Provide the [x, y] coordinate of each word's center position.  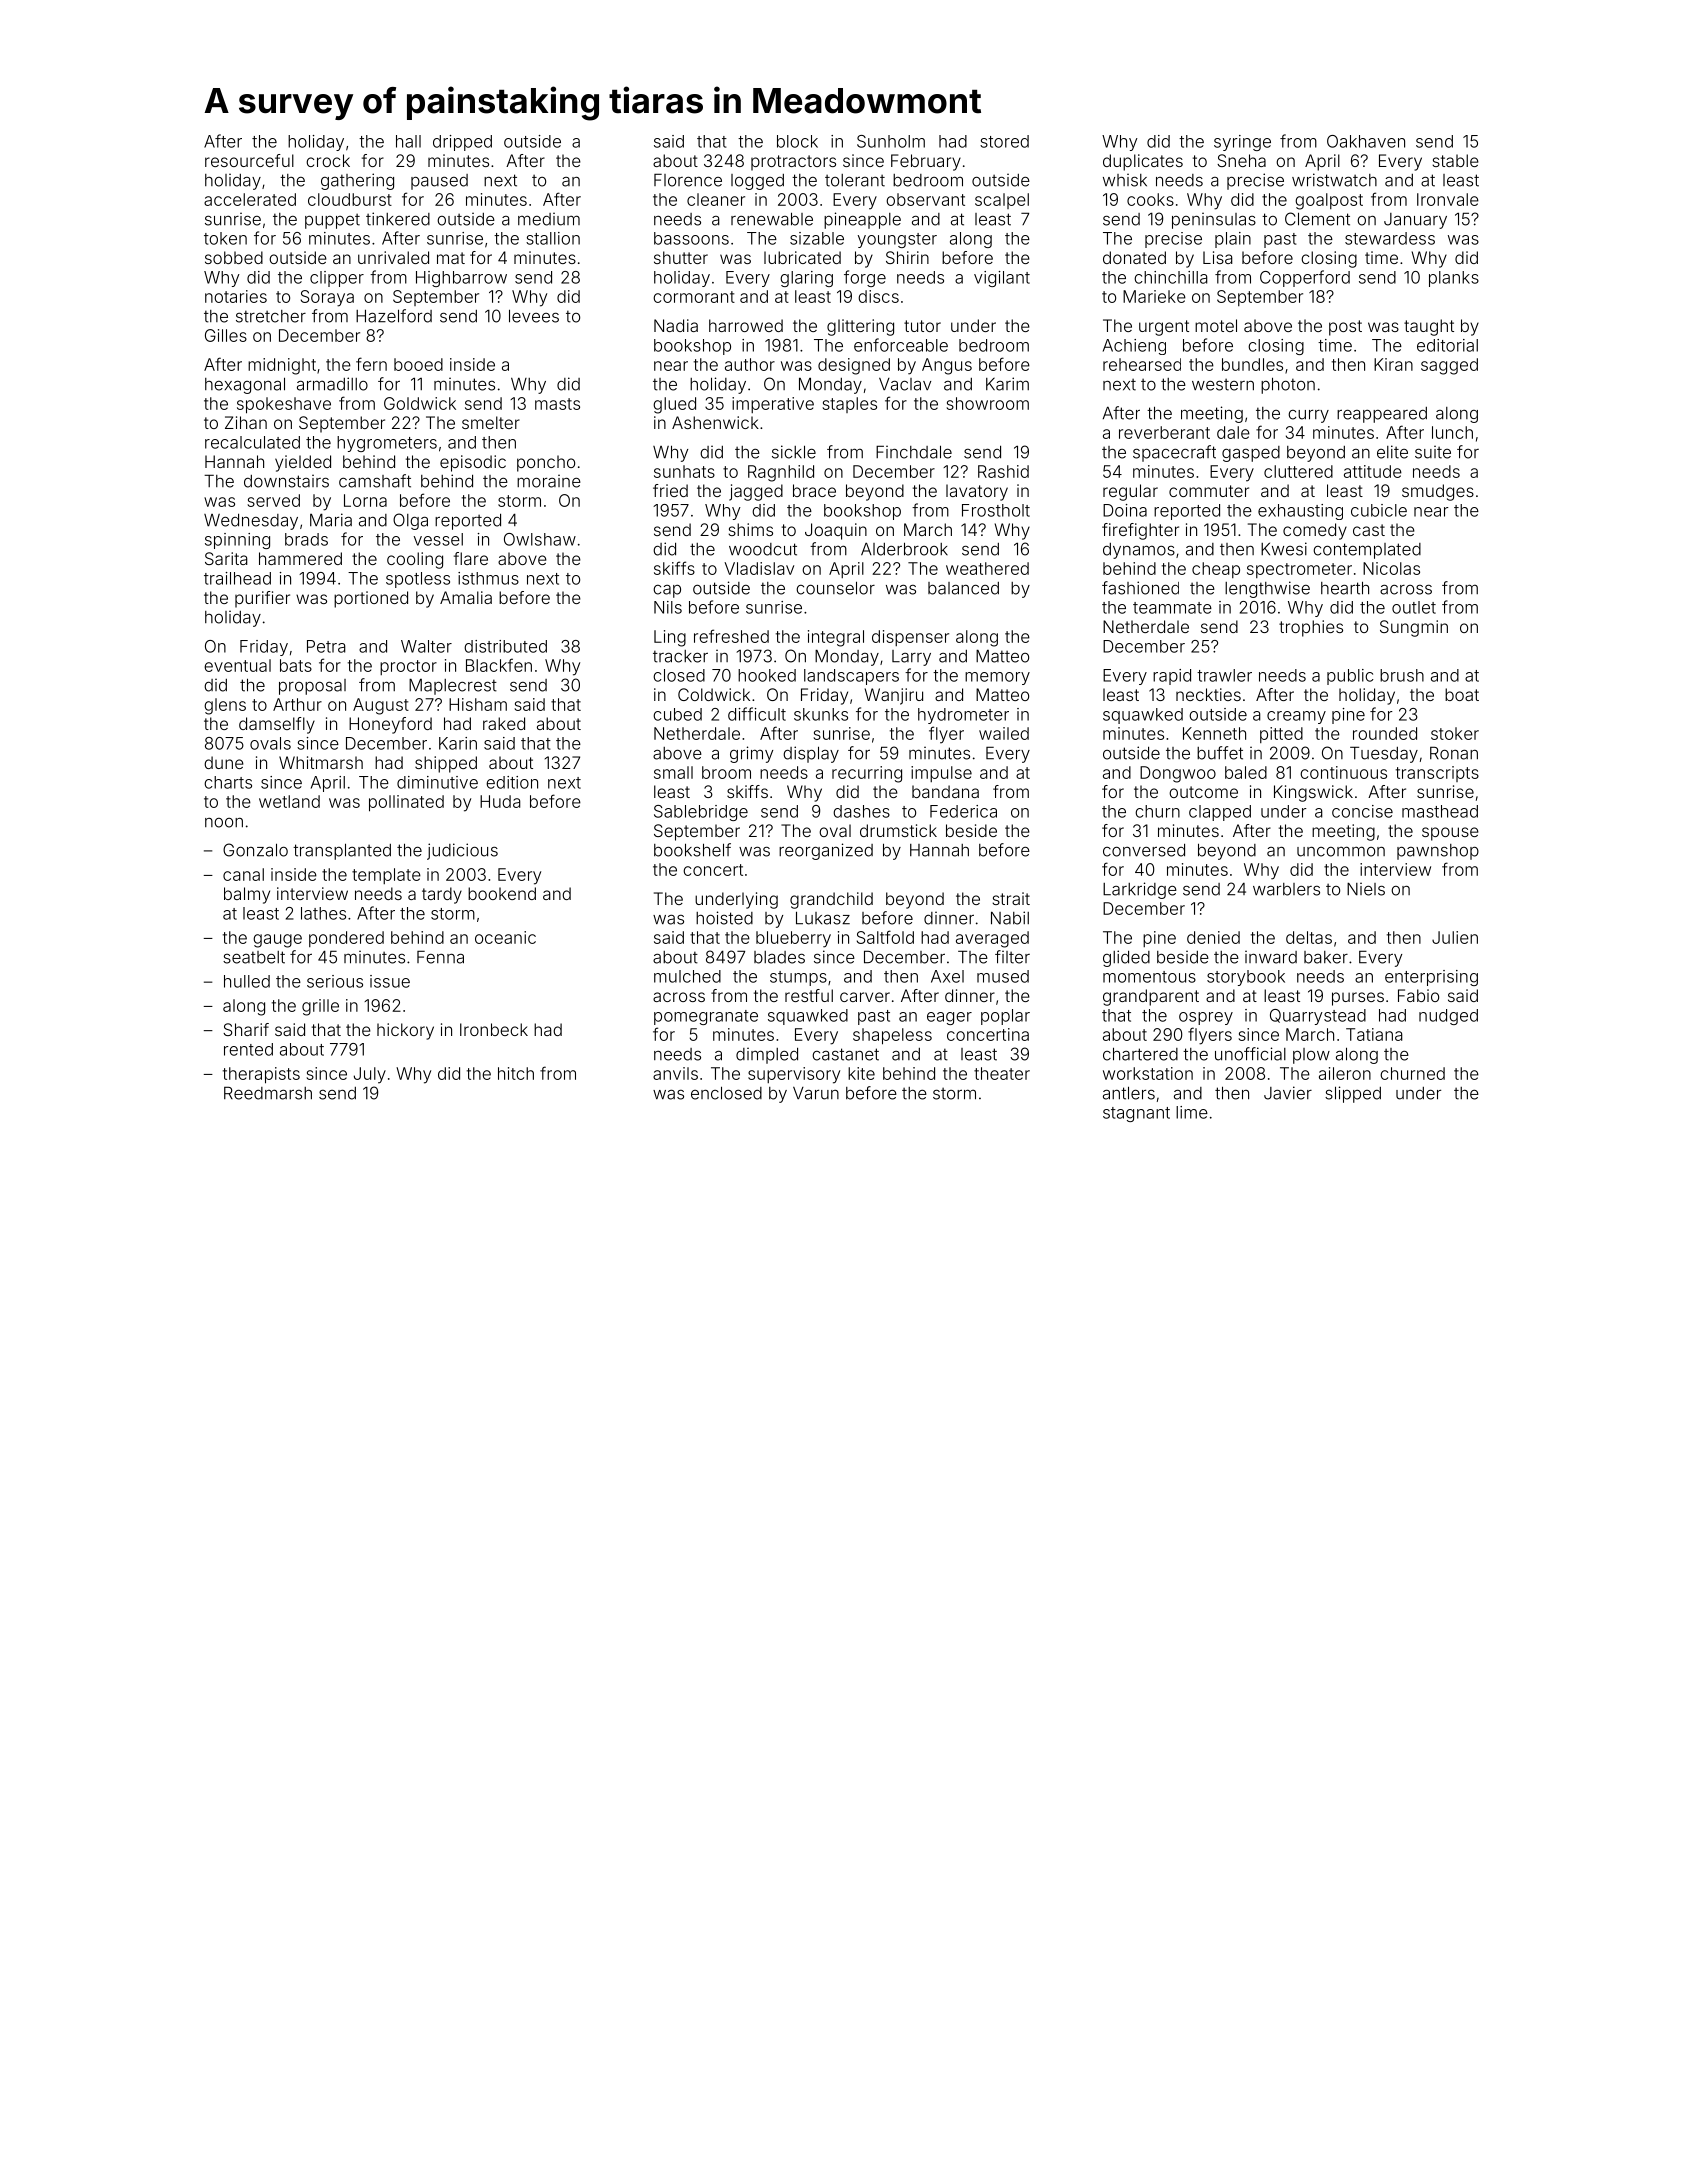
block [797, 141]
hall [408, 141]
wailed [1004, 733]
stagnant [1136, 1114]
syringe [1242, 143]
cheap [1216, 570]
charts [228, 782]
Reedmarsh [268, 1093]
